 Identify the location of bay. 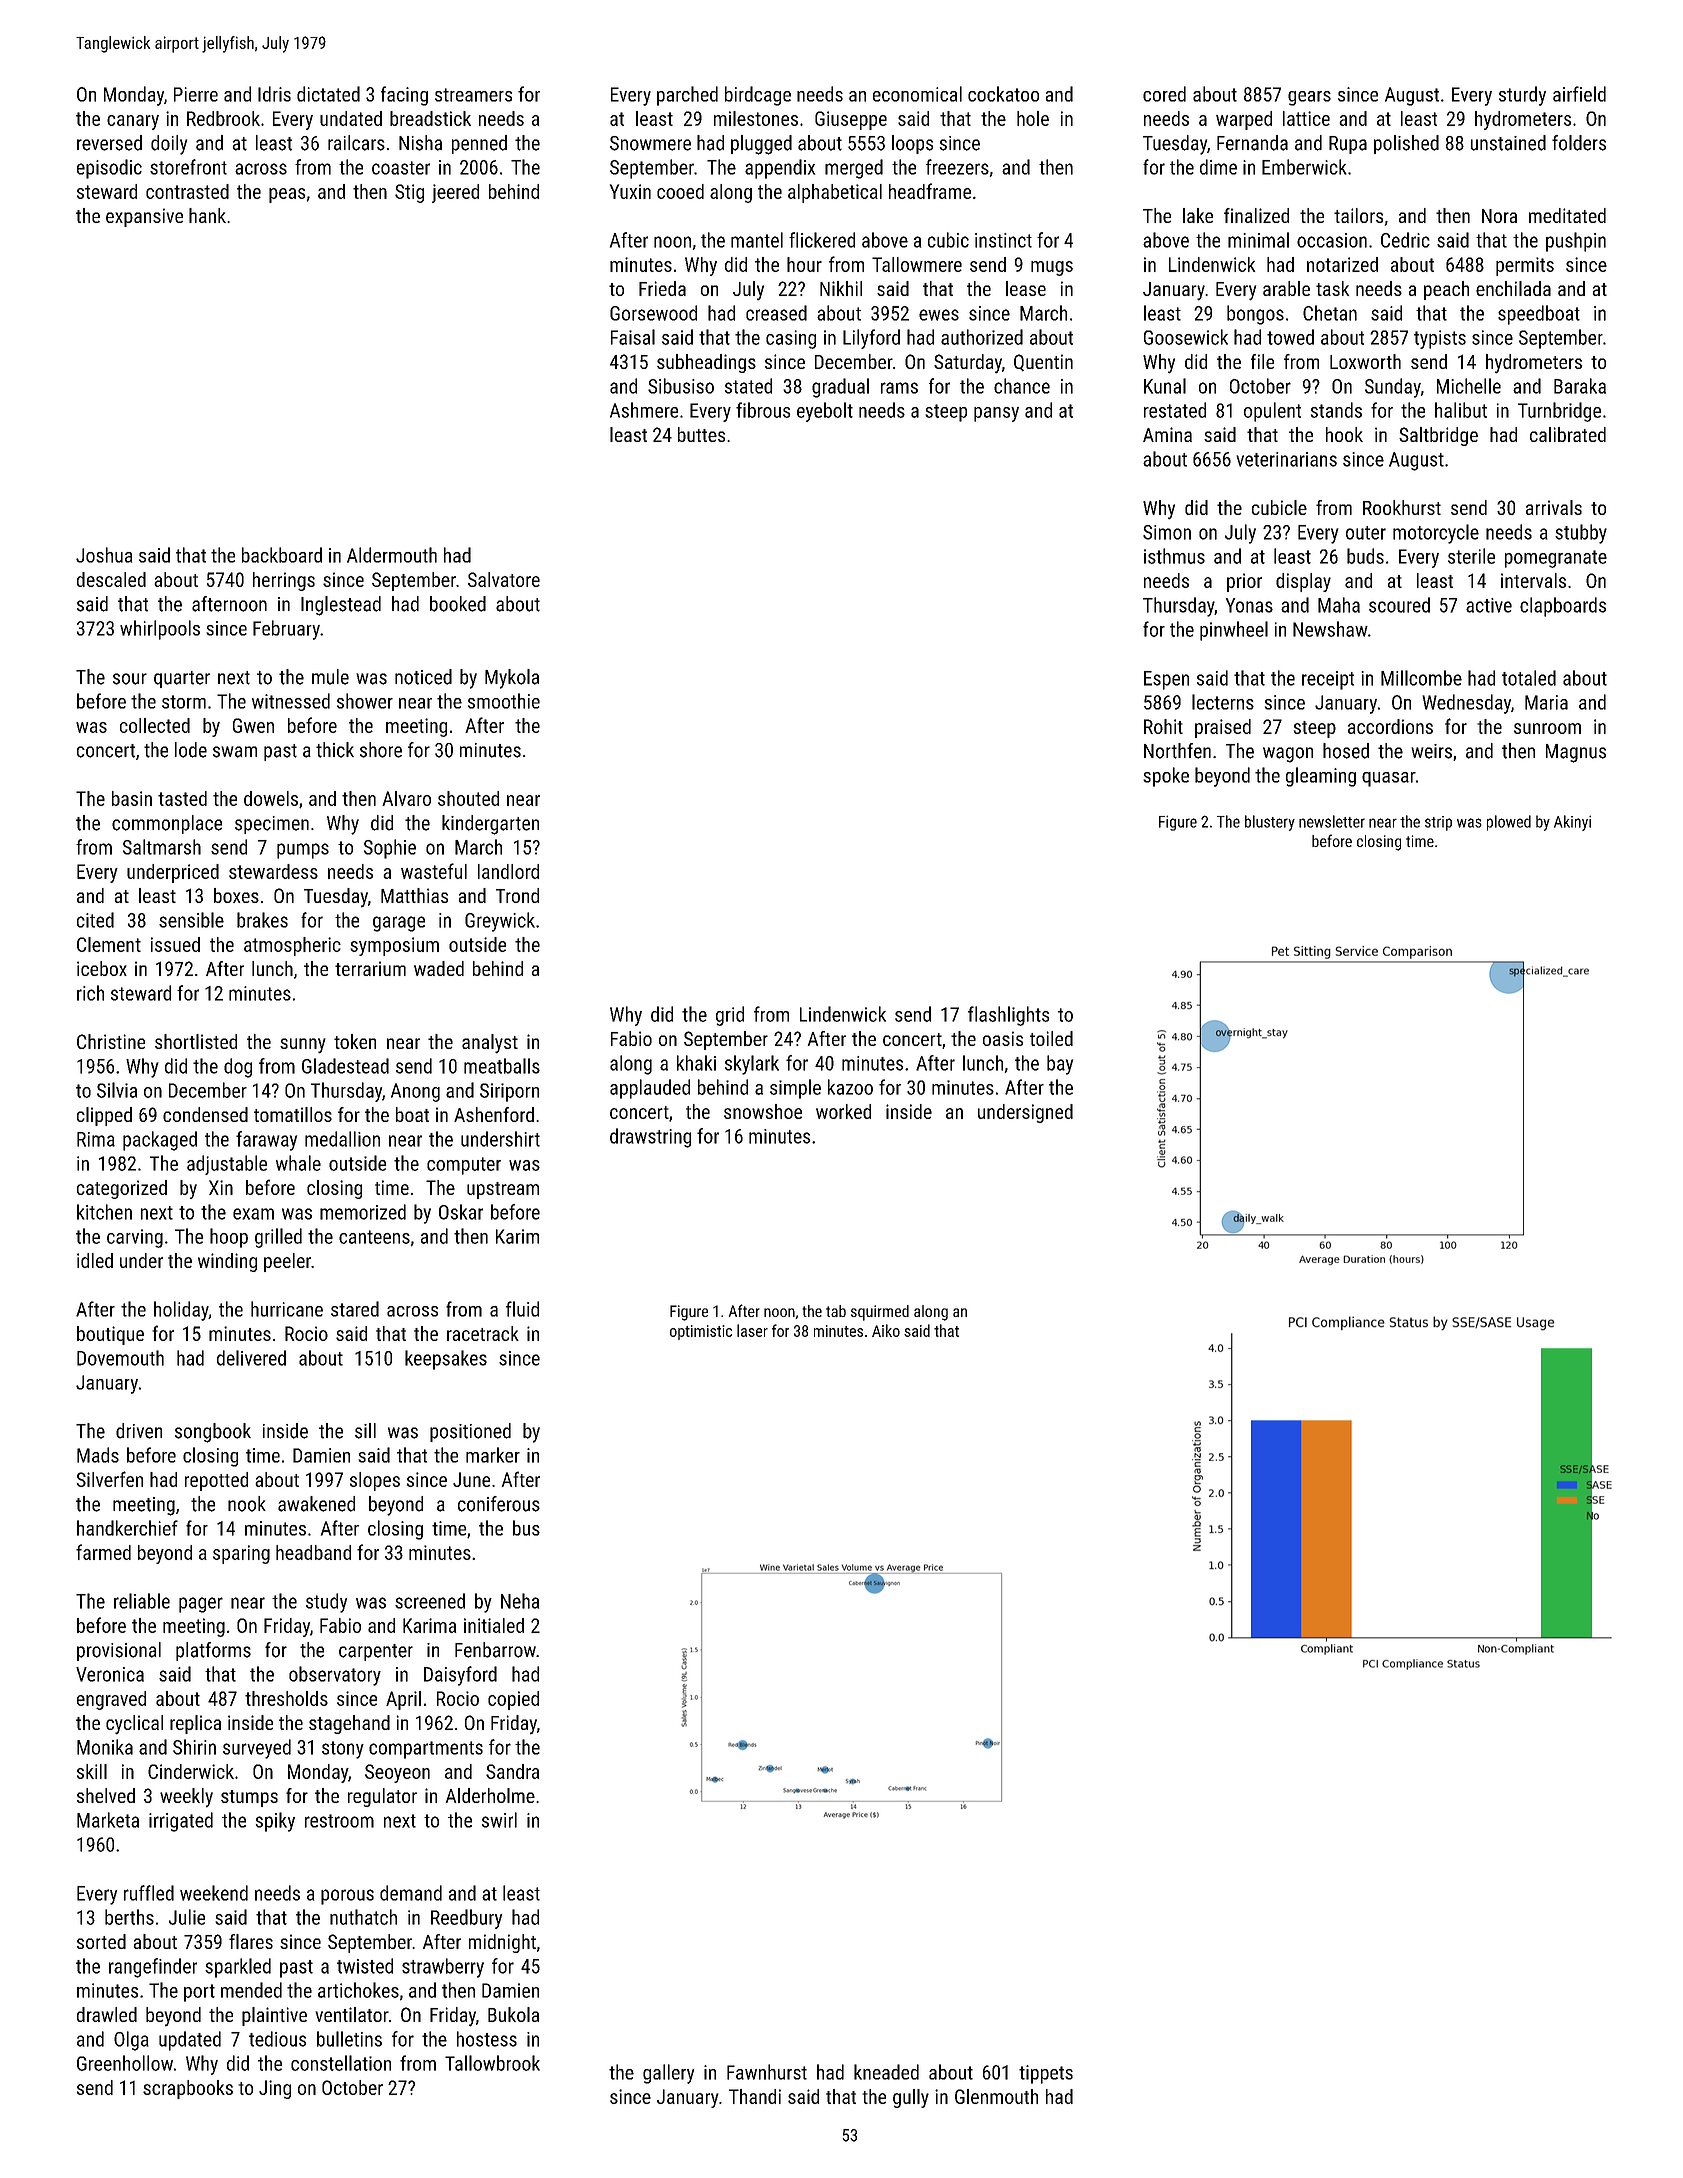
(1060, 1065).
